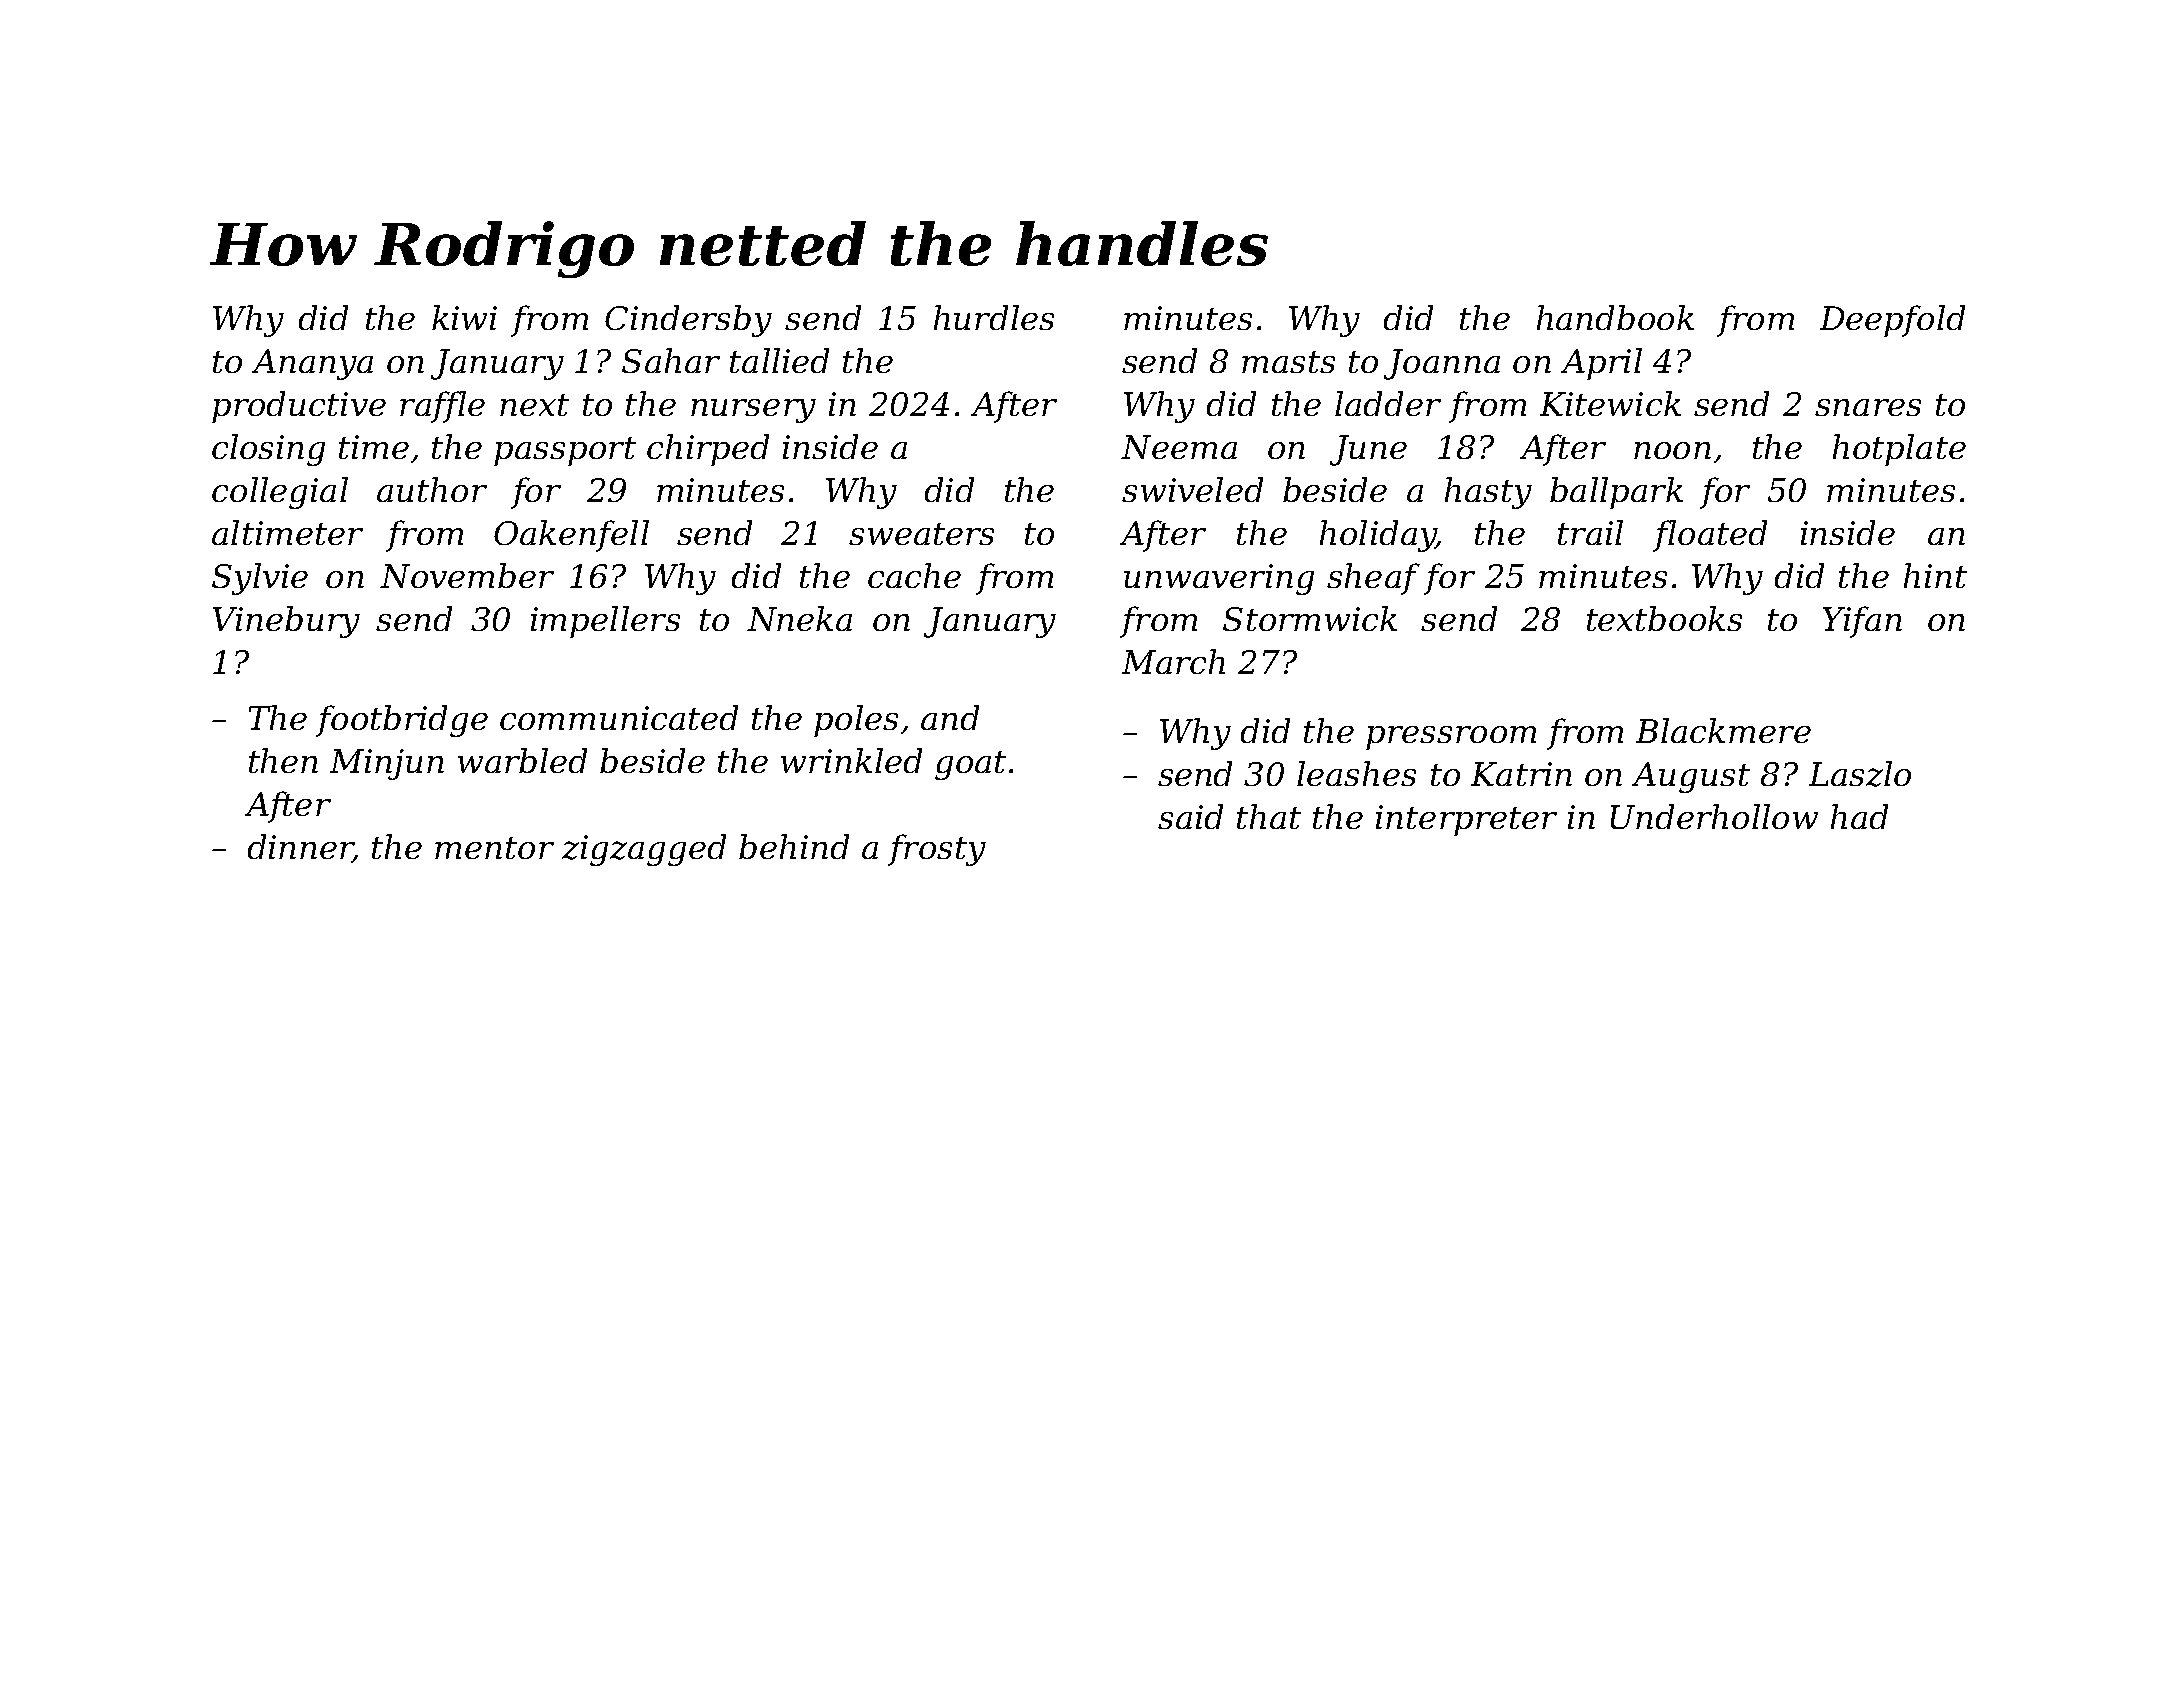 Image resolution: width=2178 pixels, height=1683 pixels. Describe the element at coordinates (994, 317) in the image. I see `hurdles` at that location.
